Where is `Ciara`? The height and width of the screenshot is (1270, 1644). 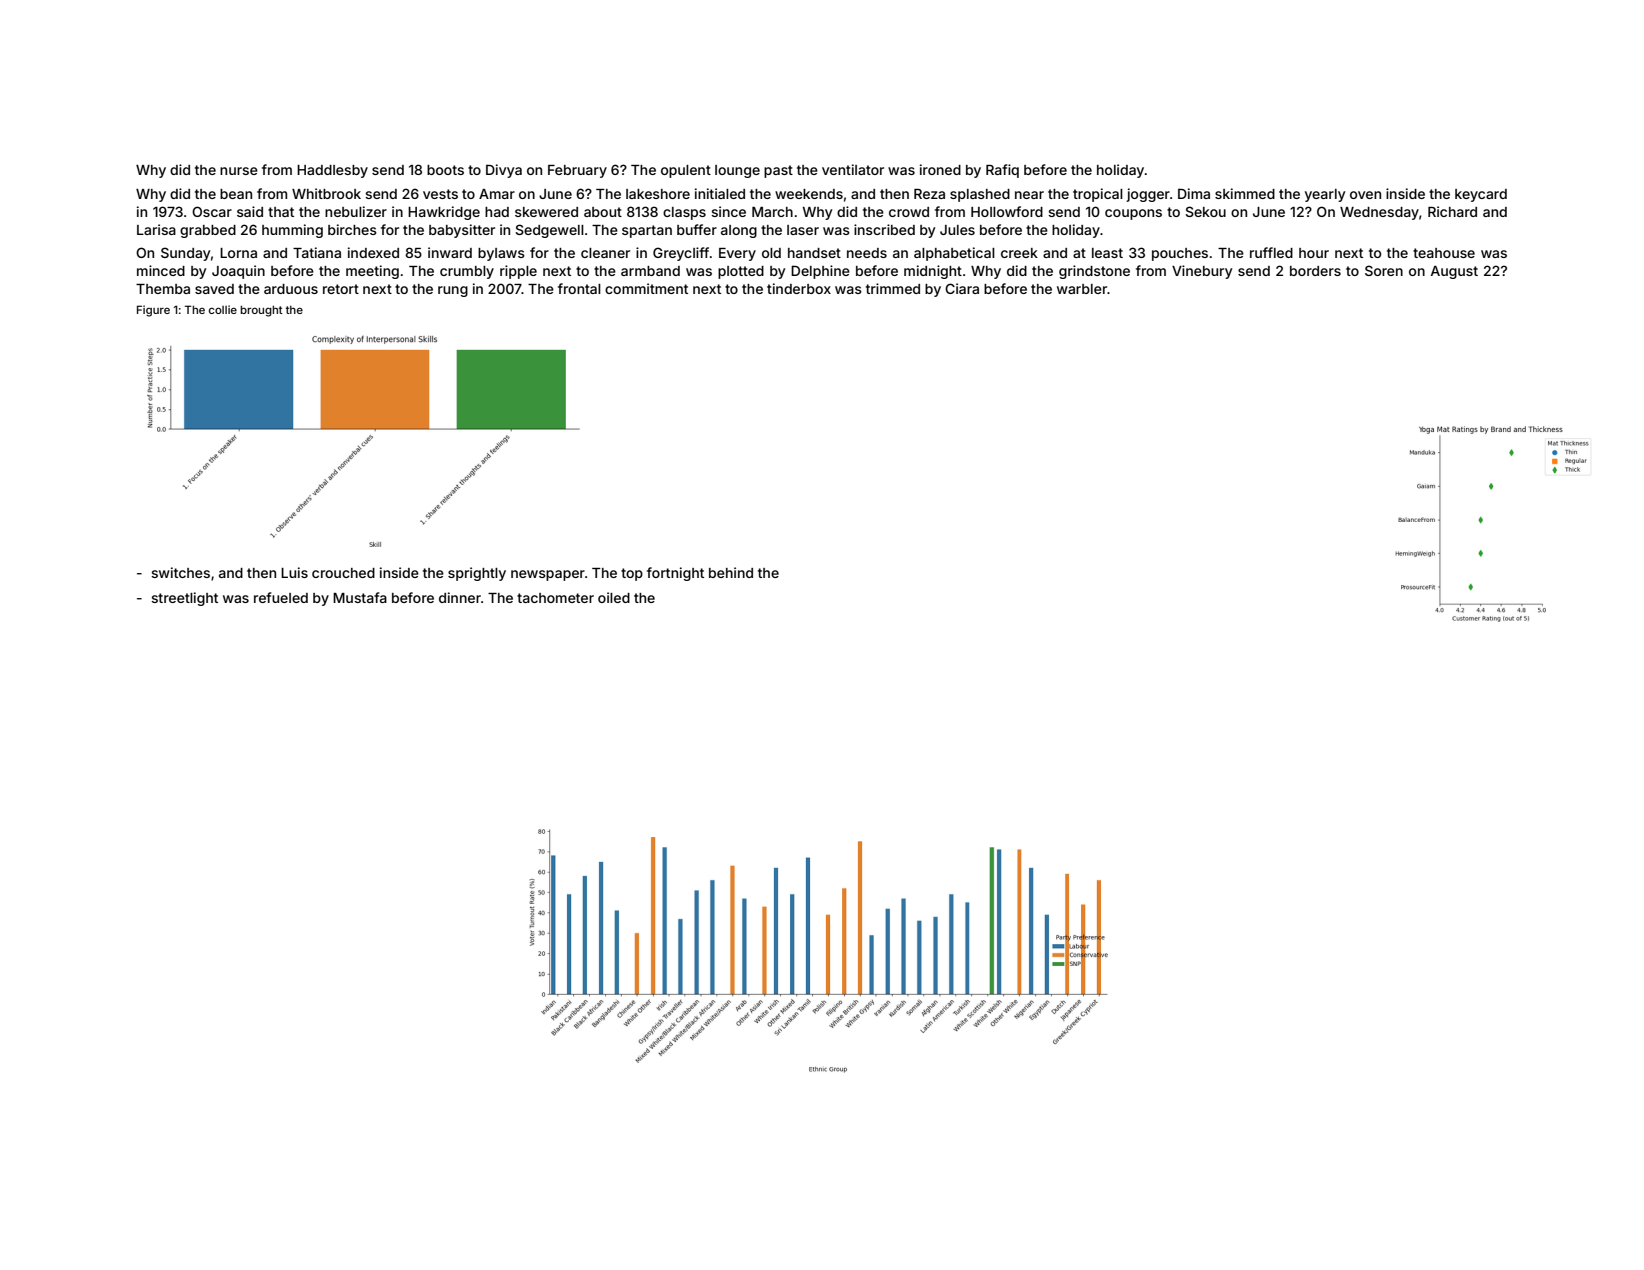
Ciara is located at coordinates (962, 288).
